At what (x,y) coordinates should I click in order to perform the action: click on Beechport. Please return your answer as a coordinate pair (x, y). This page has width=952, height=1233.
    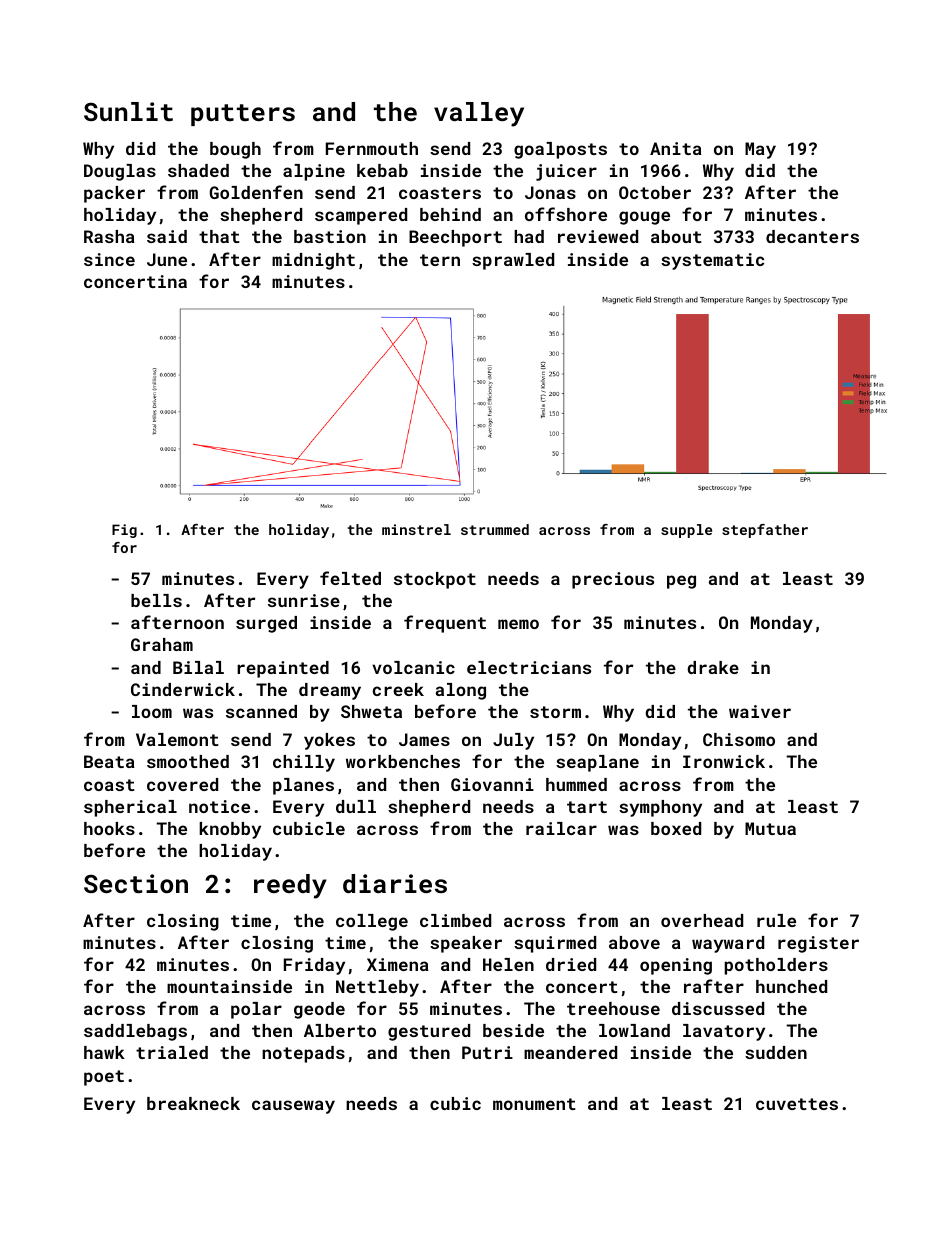
    Looking at the image, I should click on (455, 238).
